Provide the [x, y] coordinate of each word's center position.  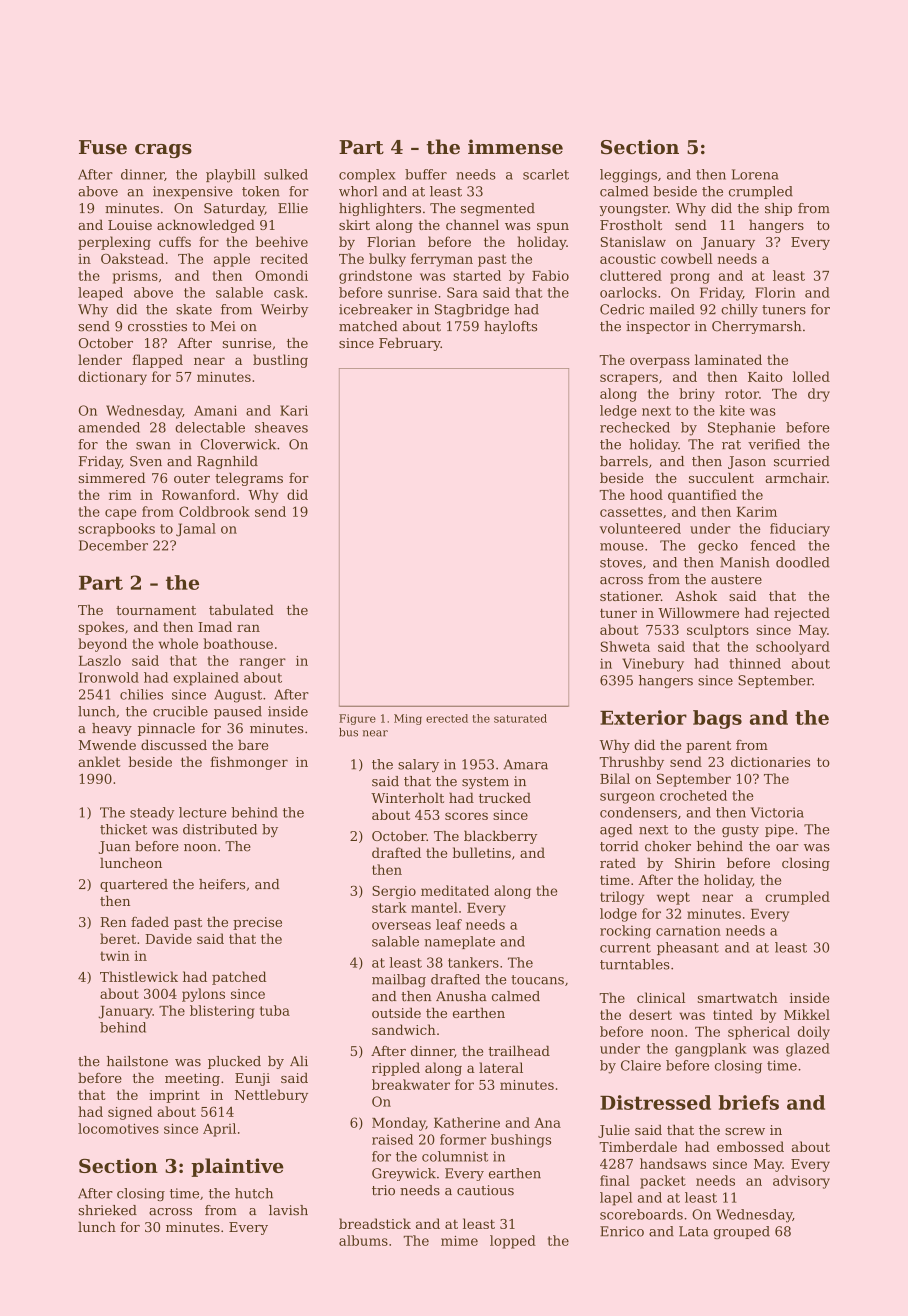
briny [697, 395]
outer [192, 478]
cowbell [687, 258]
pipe [779, 830]
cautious [485, 1190]
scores [466, 816]
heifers [222, 884]
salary [418, 765]
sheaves [281, 427]
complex [367, 175]
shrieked [108, 1210]
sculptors [718, 631]
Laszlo [100, 660]
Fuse [103, 147]
